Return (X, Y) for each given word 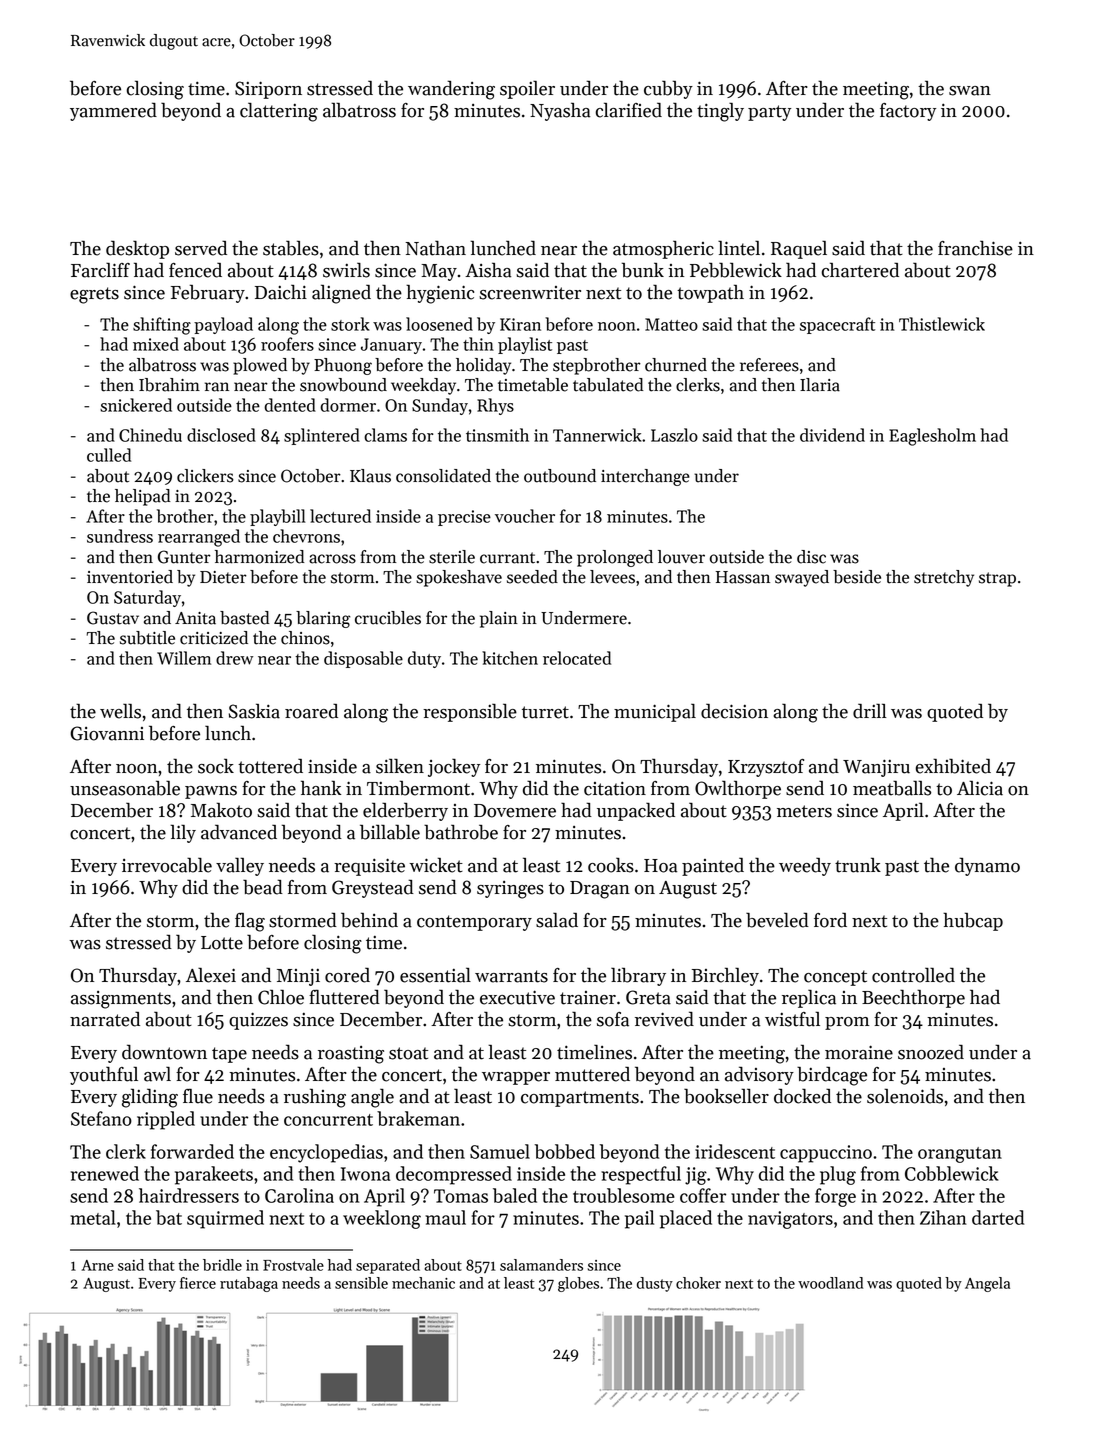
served (201, 248)
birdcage (832, 1076)
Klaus (370, 476)
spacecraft (837, 325)
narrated (105, 1019)
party (769, 113)
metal (93, 1217)
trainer (588, 998)
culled (109, 455)
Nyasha (560, 111)
